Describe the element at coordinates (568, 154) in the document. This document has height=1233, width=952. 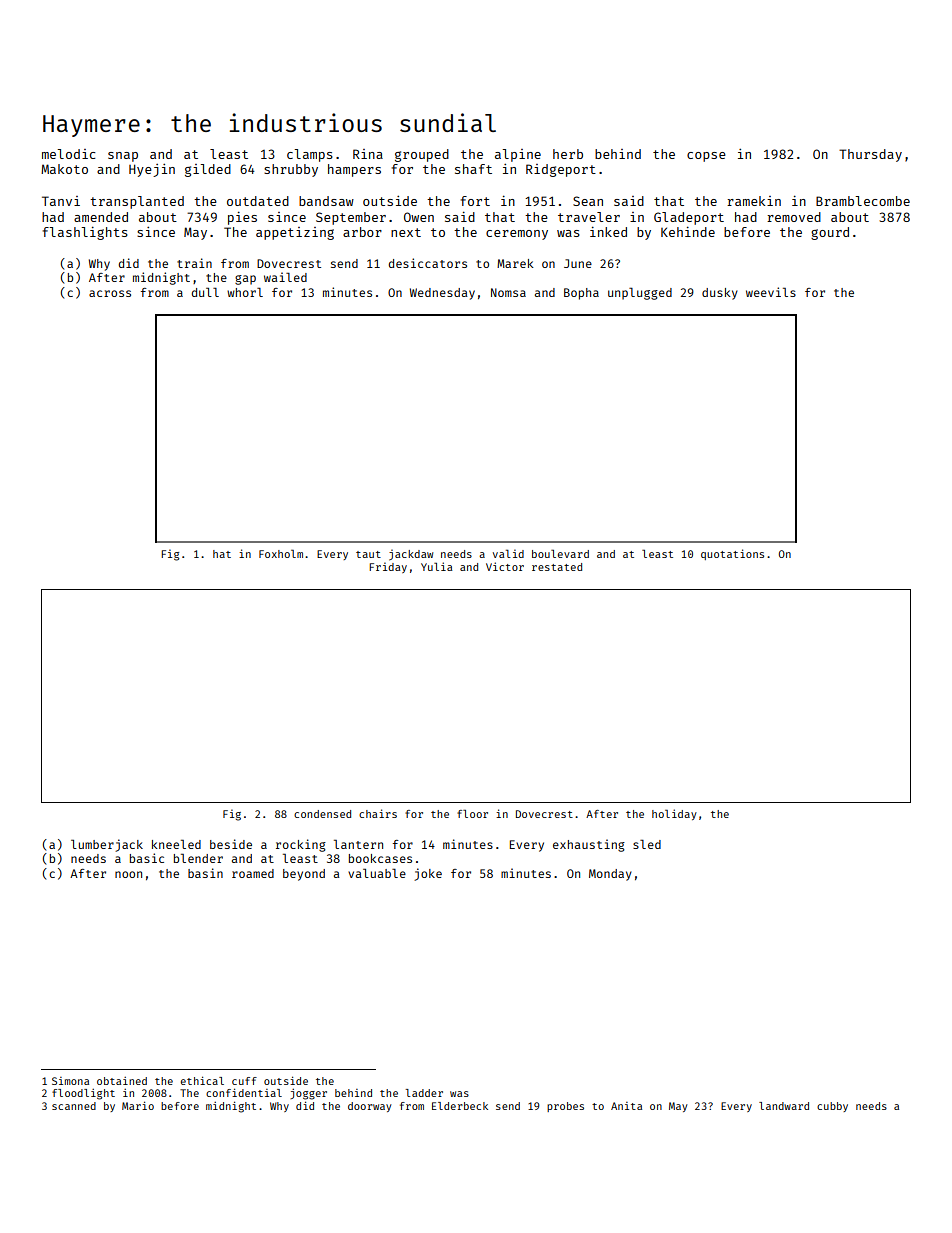
I see `herb` at that location.
